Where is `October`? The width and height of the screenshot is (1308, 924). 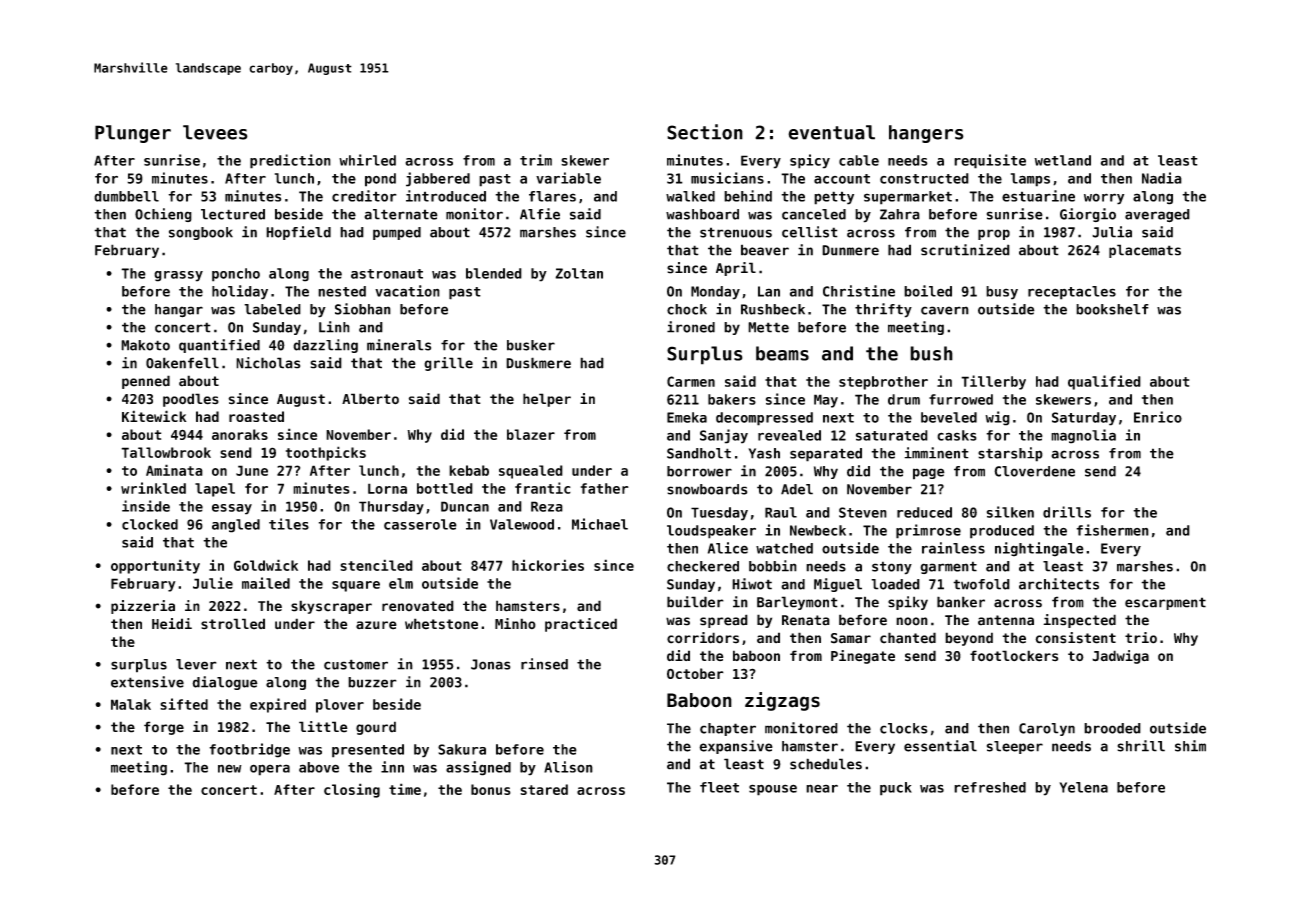
October is located at coordinates (695, 673).
